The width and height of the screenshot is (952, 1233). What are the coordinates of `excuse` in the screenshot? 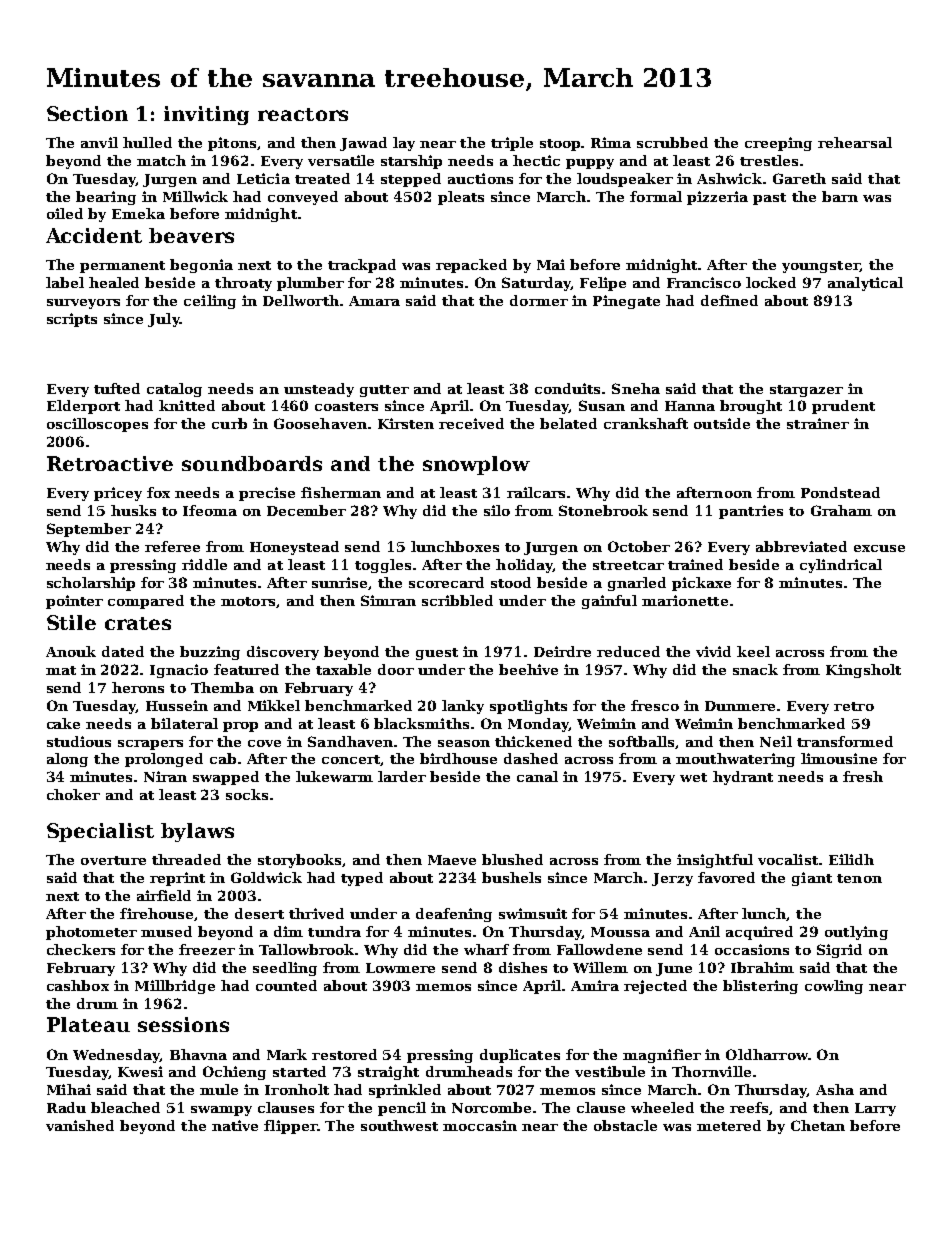 It's located at (879, 548).
